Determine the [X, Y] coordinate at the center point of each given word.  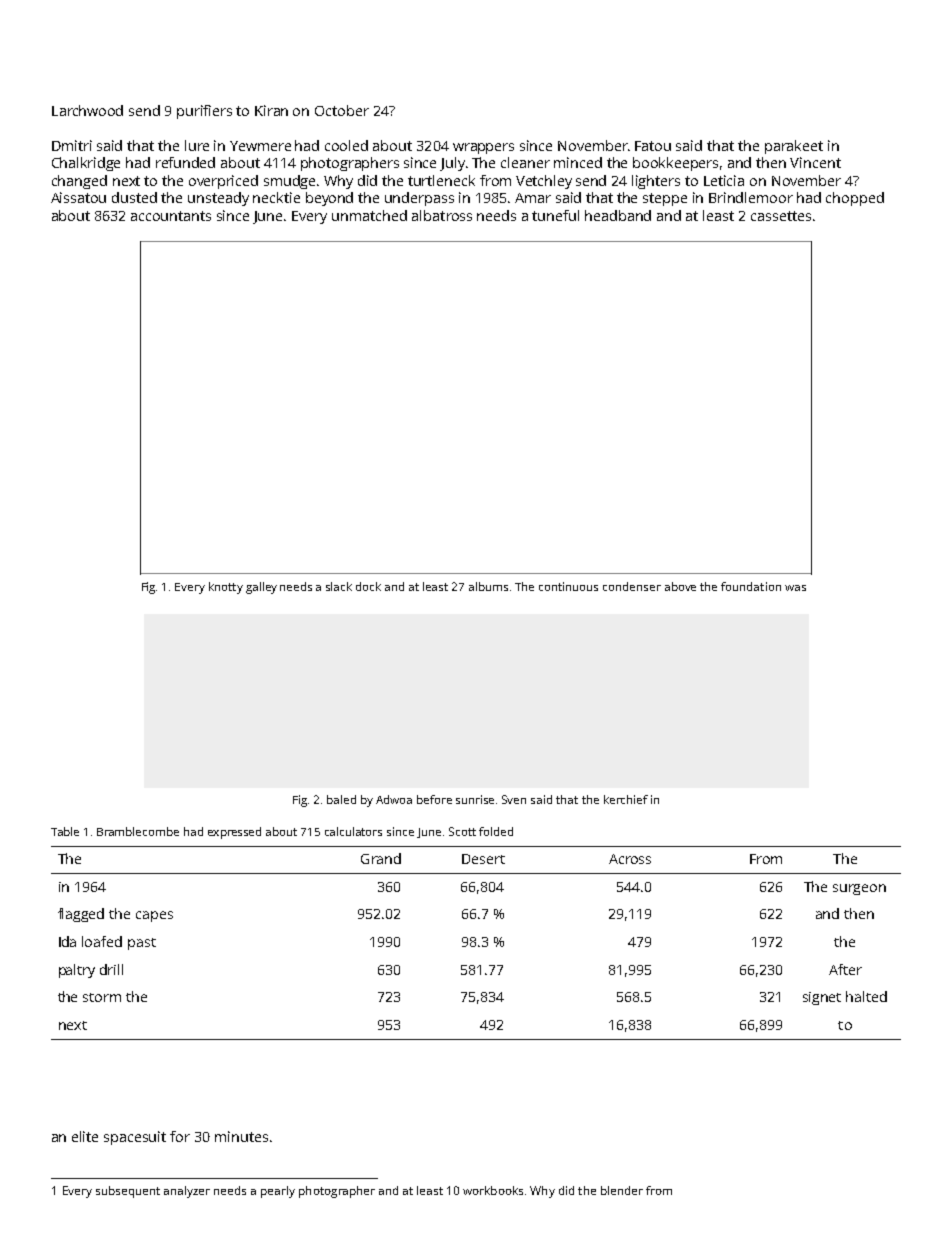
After [845, 969]
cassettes [781, 216]
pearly [278, 1192]
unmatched [369, 215]
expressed [234, 833]
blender [622, 1190]
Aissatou [78, 197]
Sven [514, 799]
